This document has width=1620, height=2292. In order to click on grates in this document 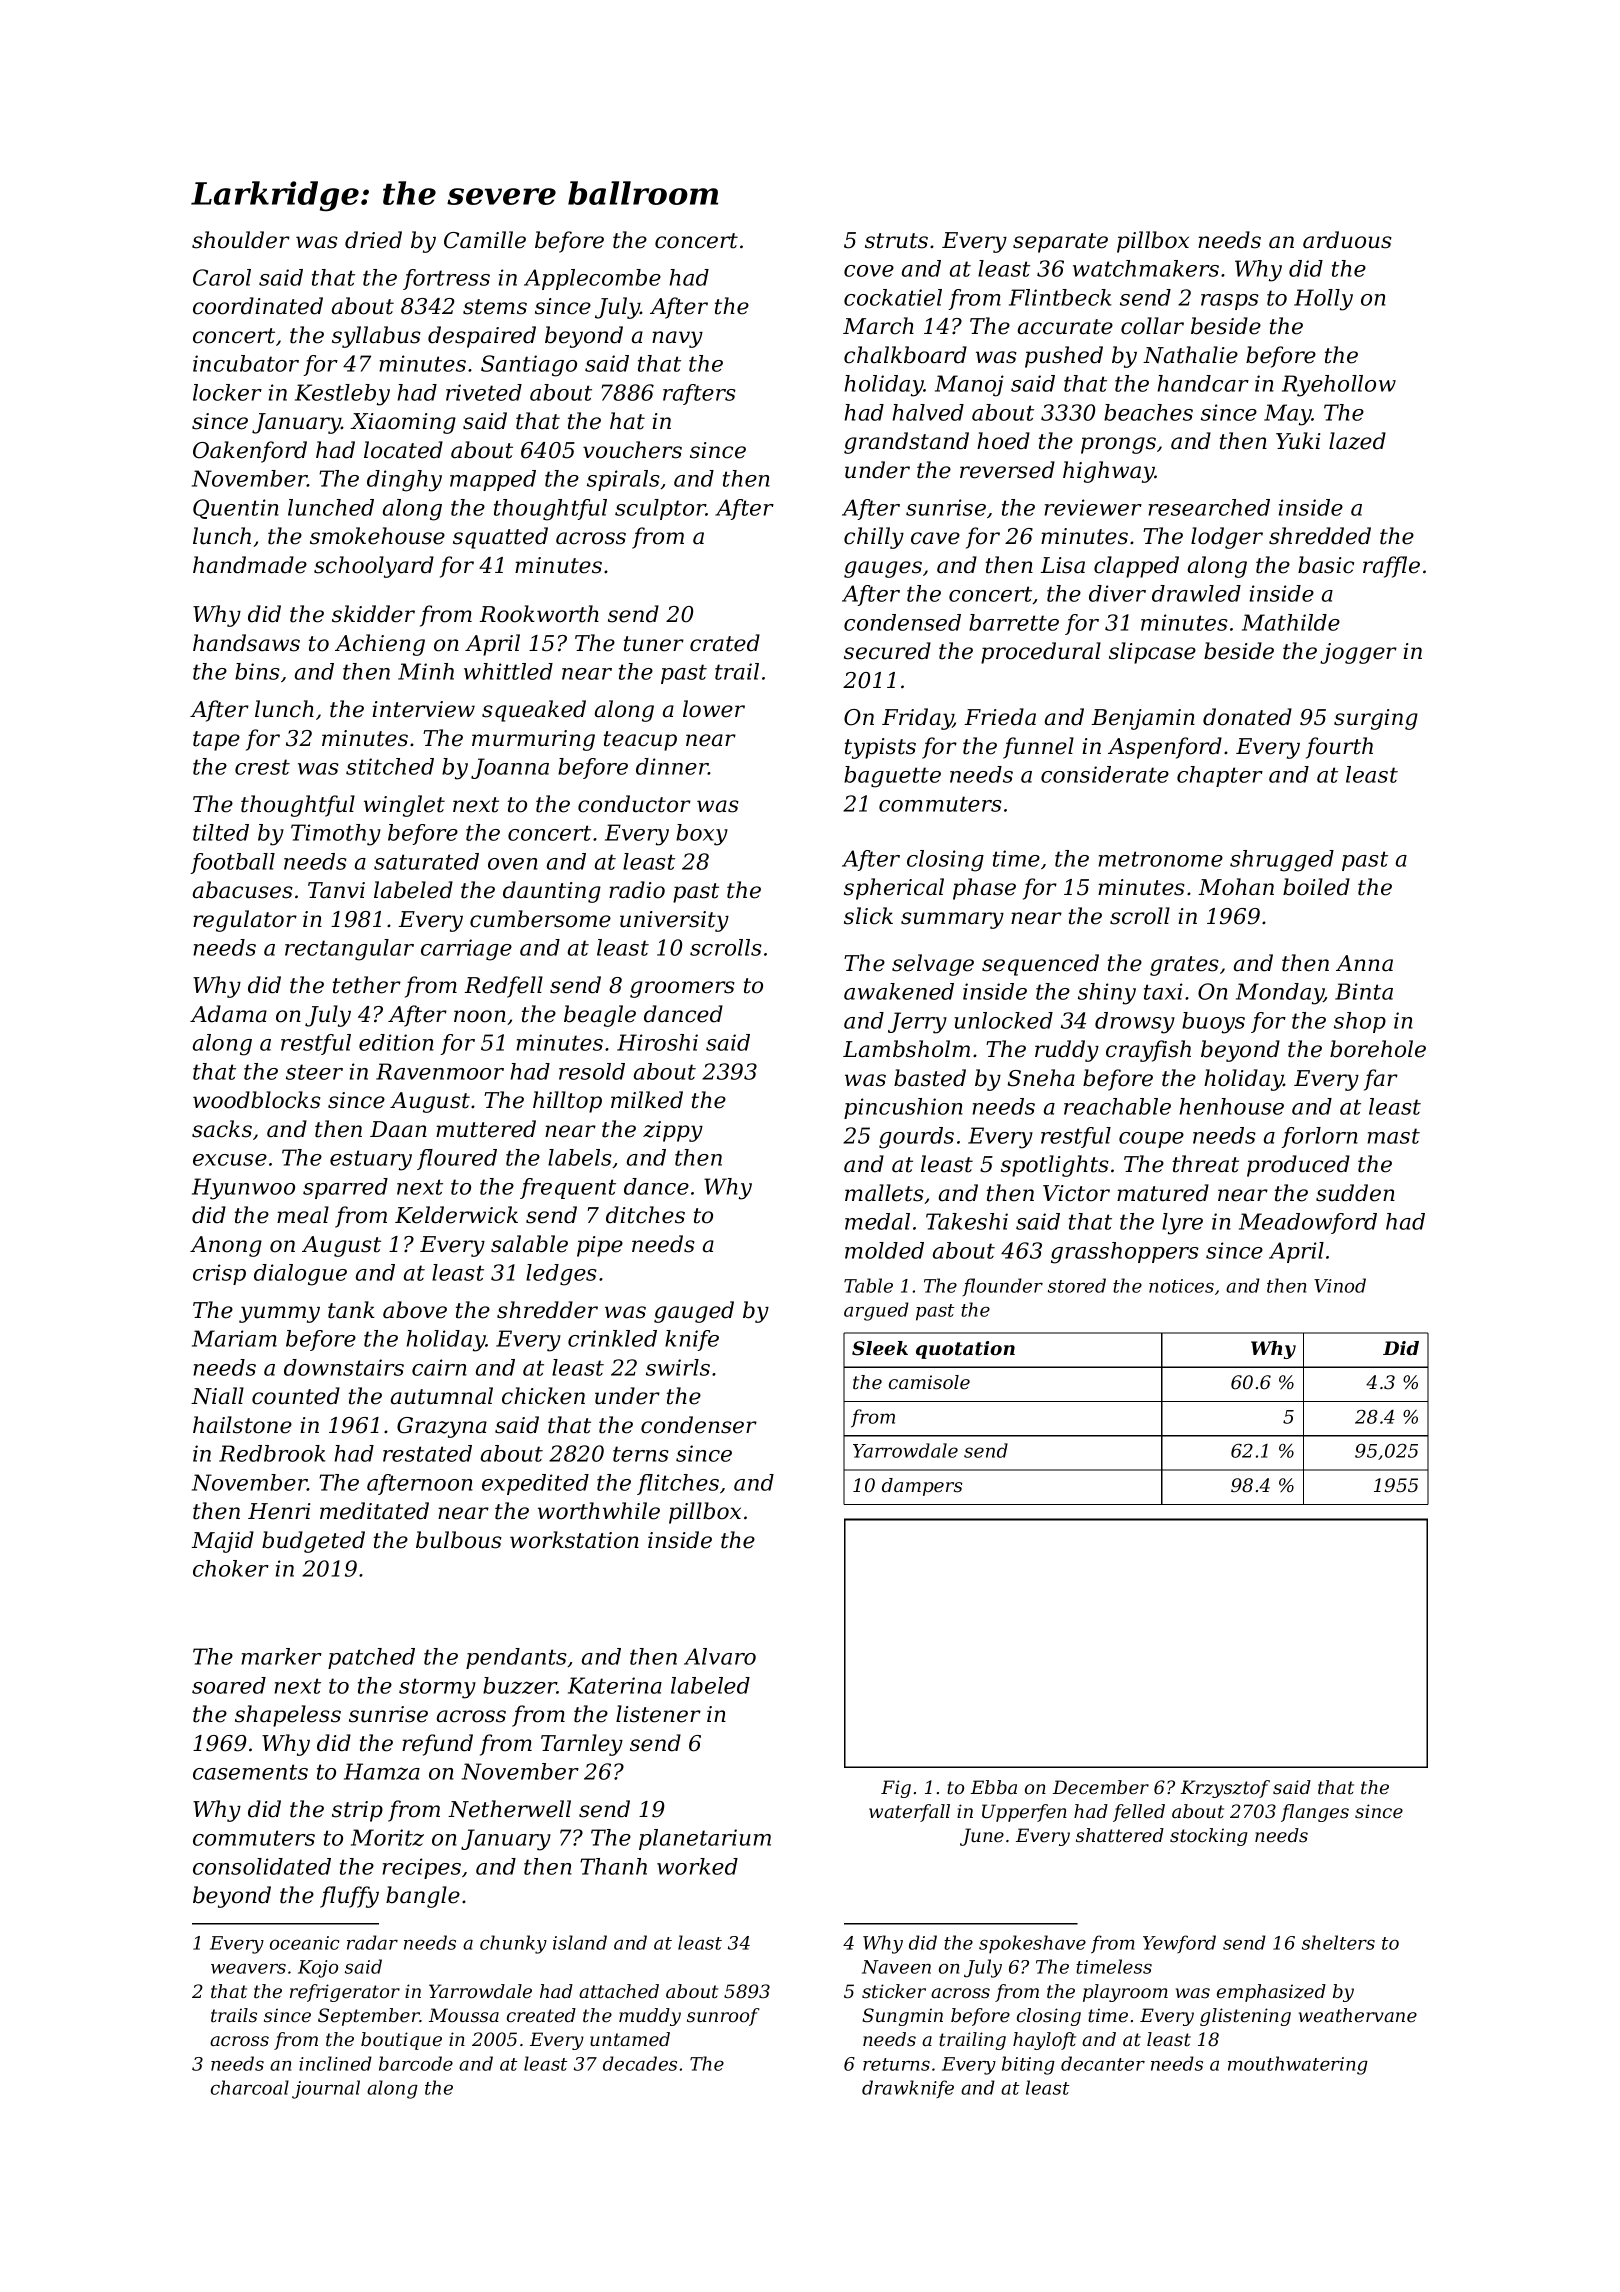, I will do `click(1184, 966)`.
